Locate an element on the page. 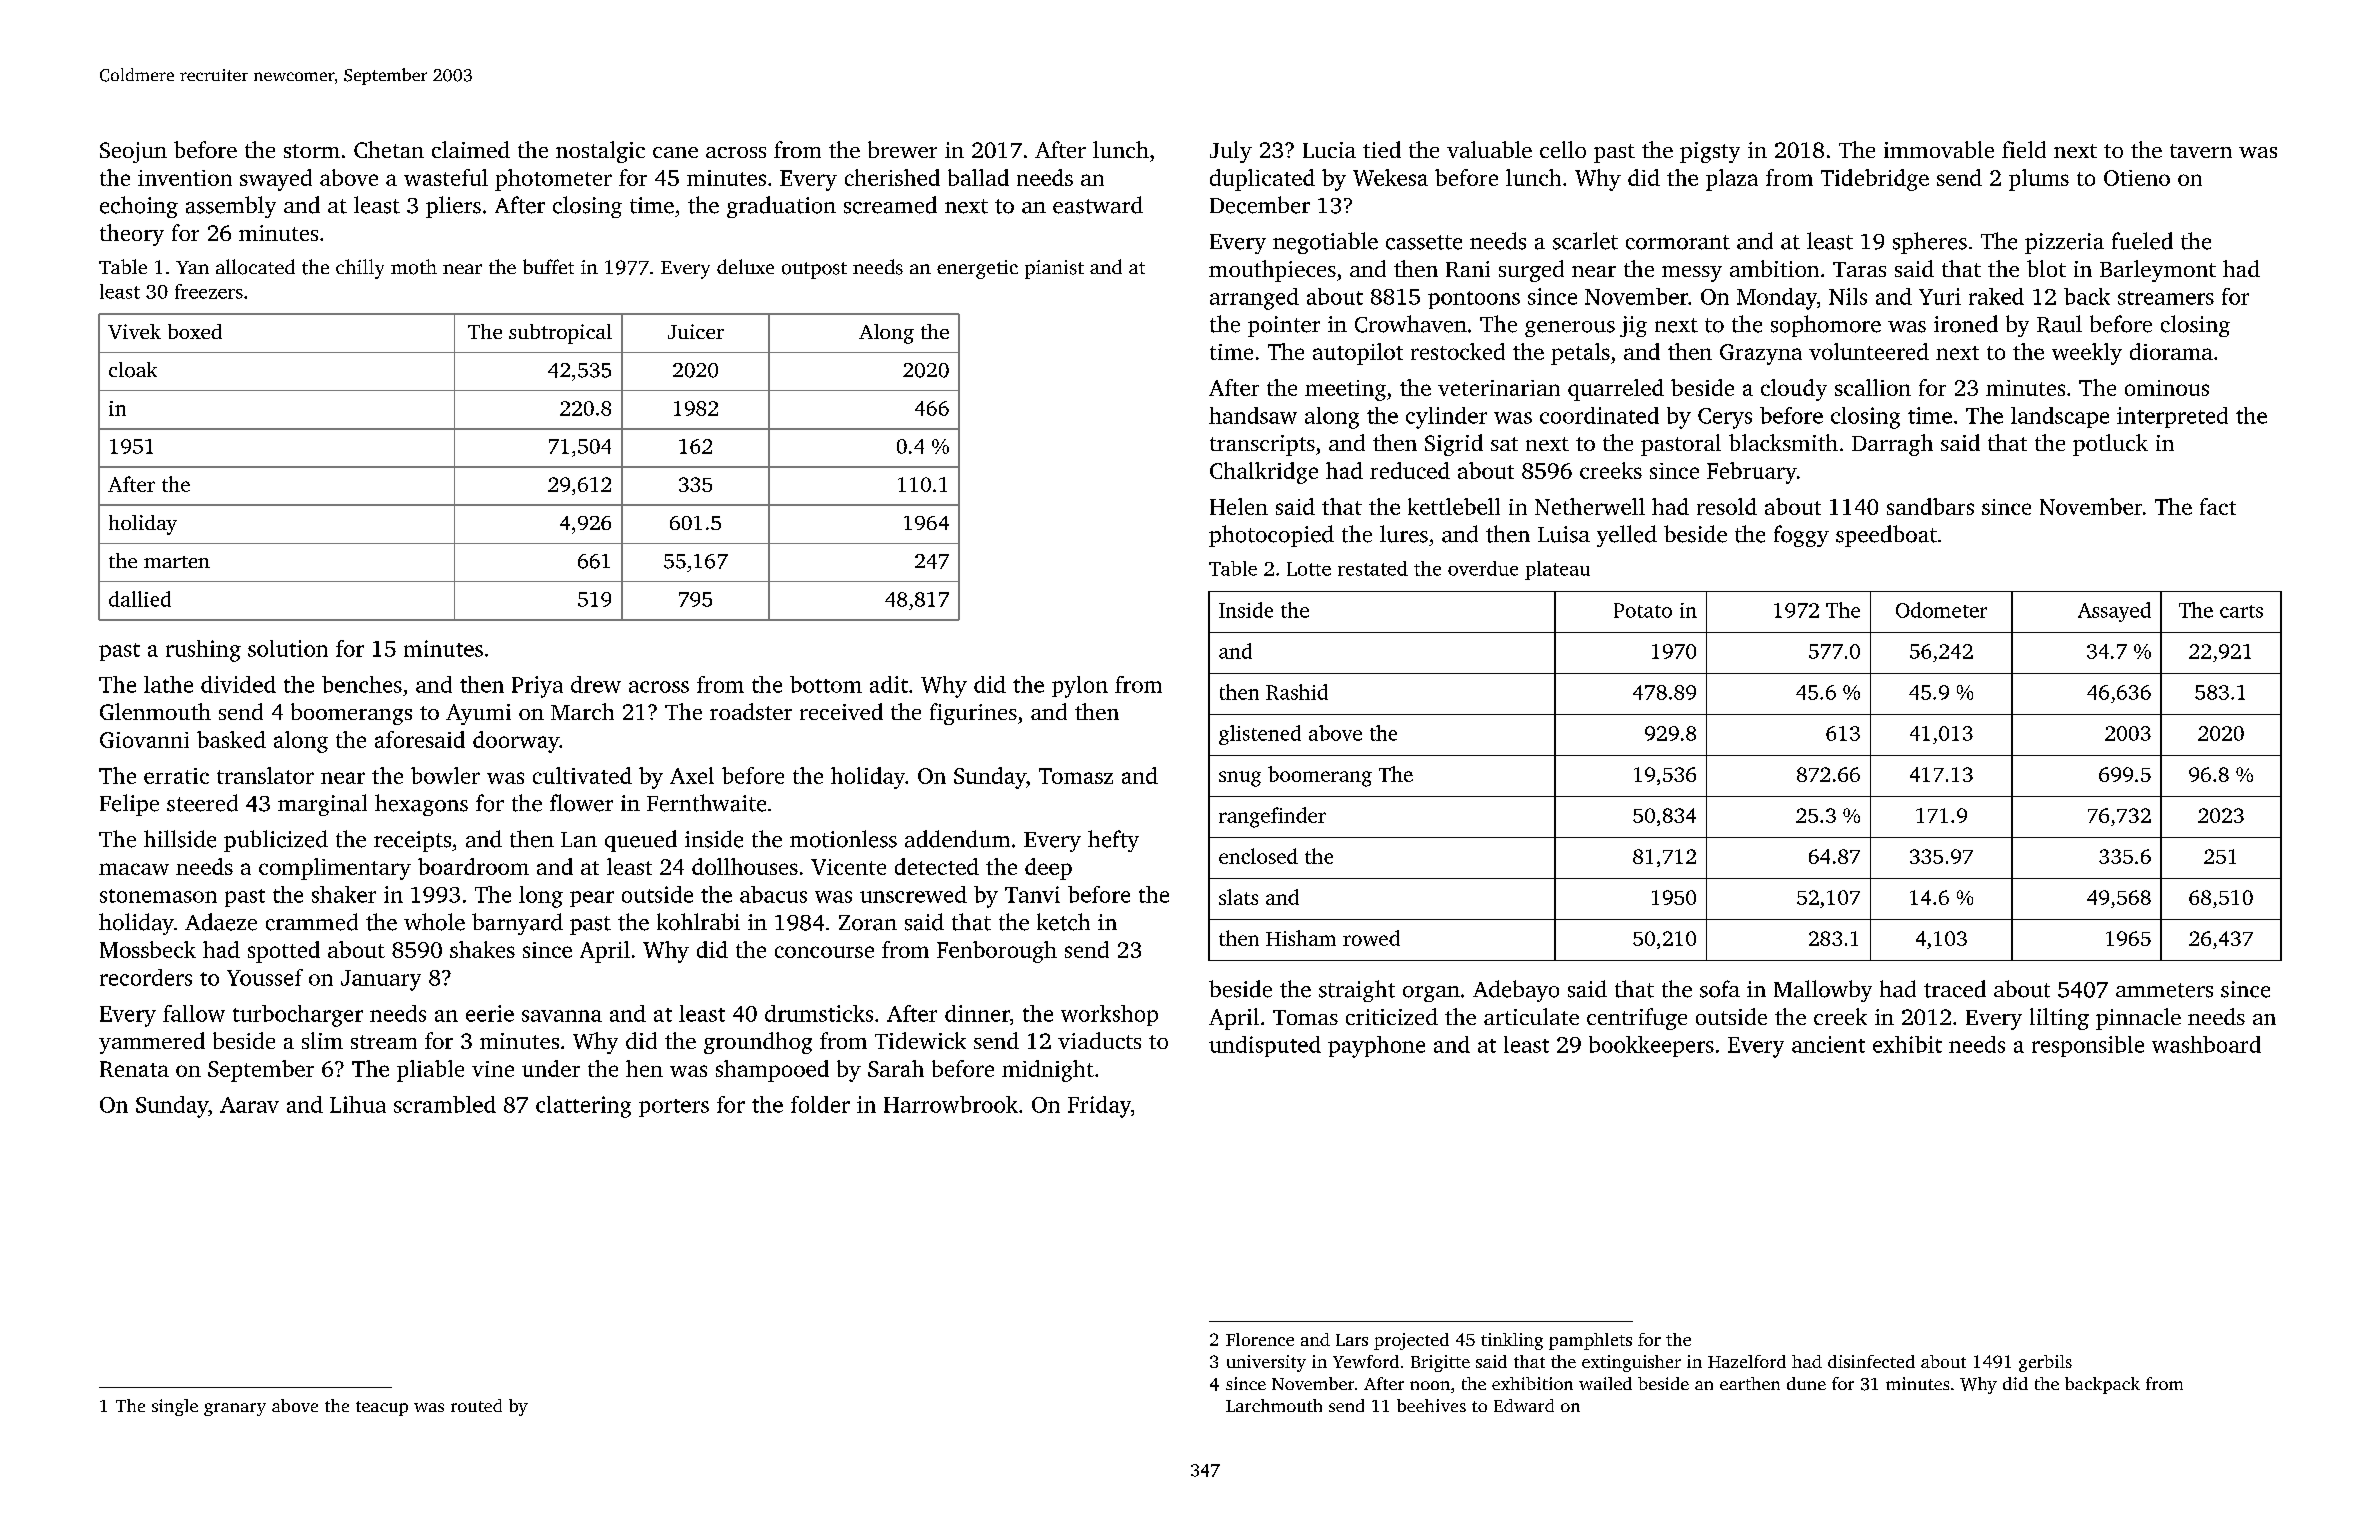  glistened is located at coordinates (1260, 735).
